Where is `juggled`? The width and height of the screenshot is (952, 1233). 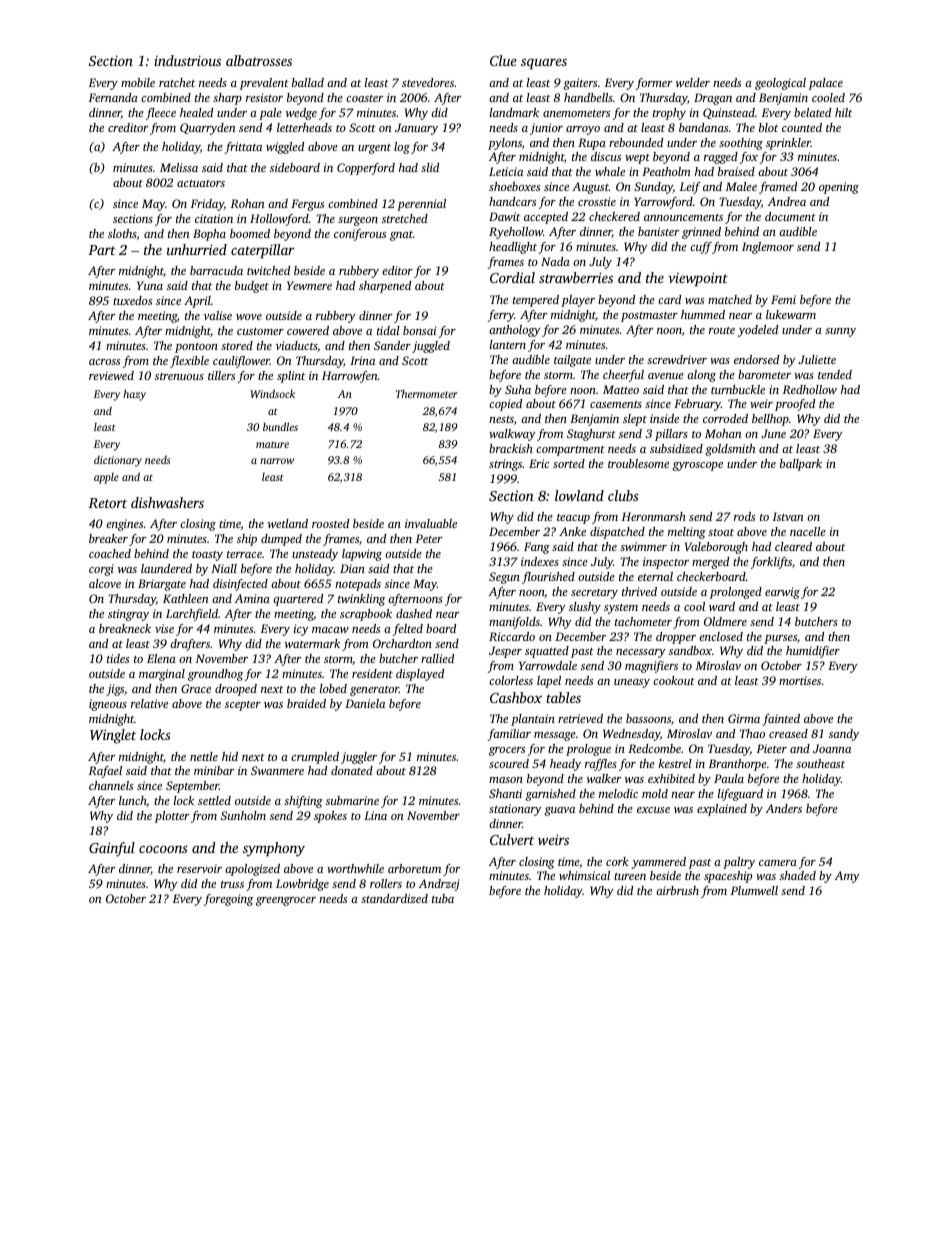 juggled is located at coordinates (431, 347).
